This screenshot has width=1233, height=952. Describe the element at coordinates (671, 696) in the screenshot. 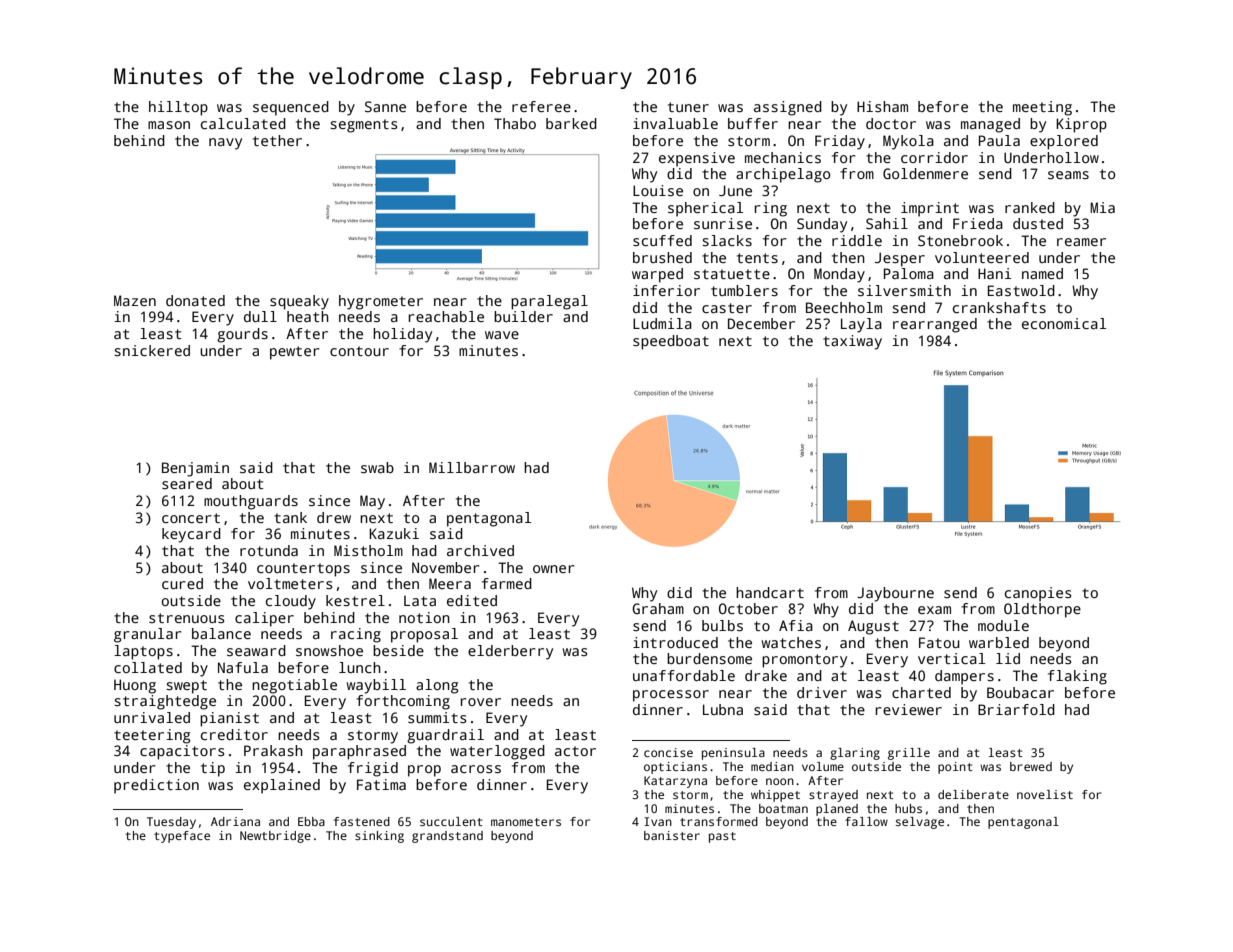

I see `processor` at that location.
